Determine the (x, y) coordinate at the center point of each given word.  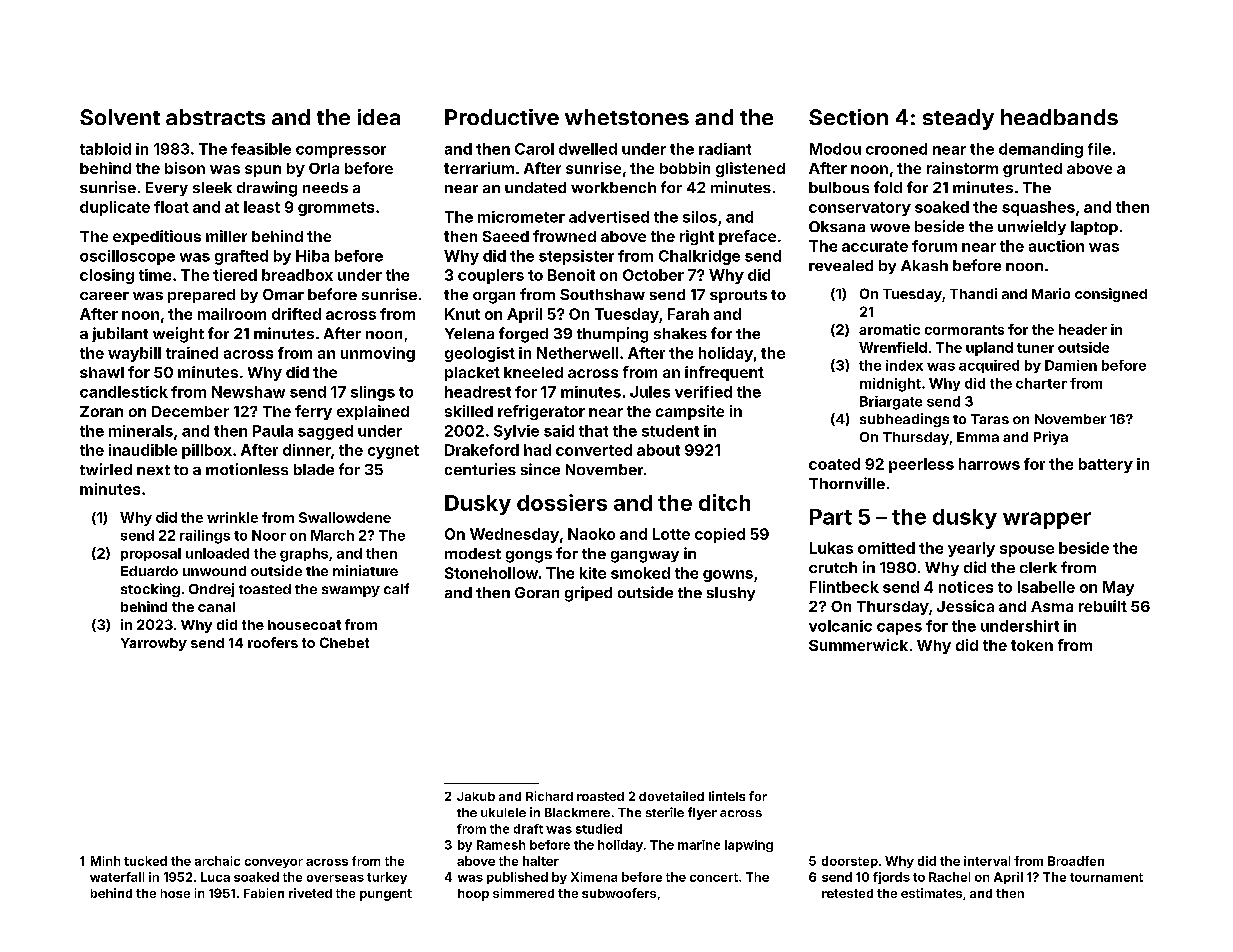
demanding (1041, 150)
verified (703, 392)
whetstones (627, 117)
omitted (886, 548)
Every (167, 189)
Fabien (264, 893)
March (332, 535)
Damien (1071, 365)
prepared (201, 296)
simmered (523, 893)
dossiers (562, 502)
